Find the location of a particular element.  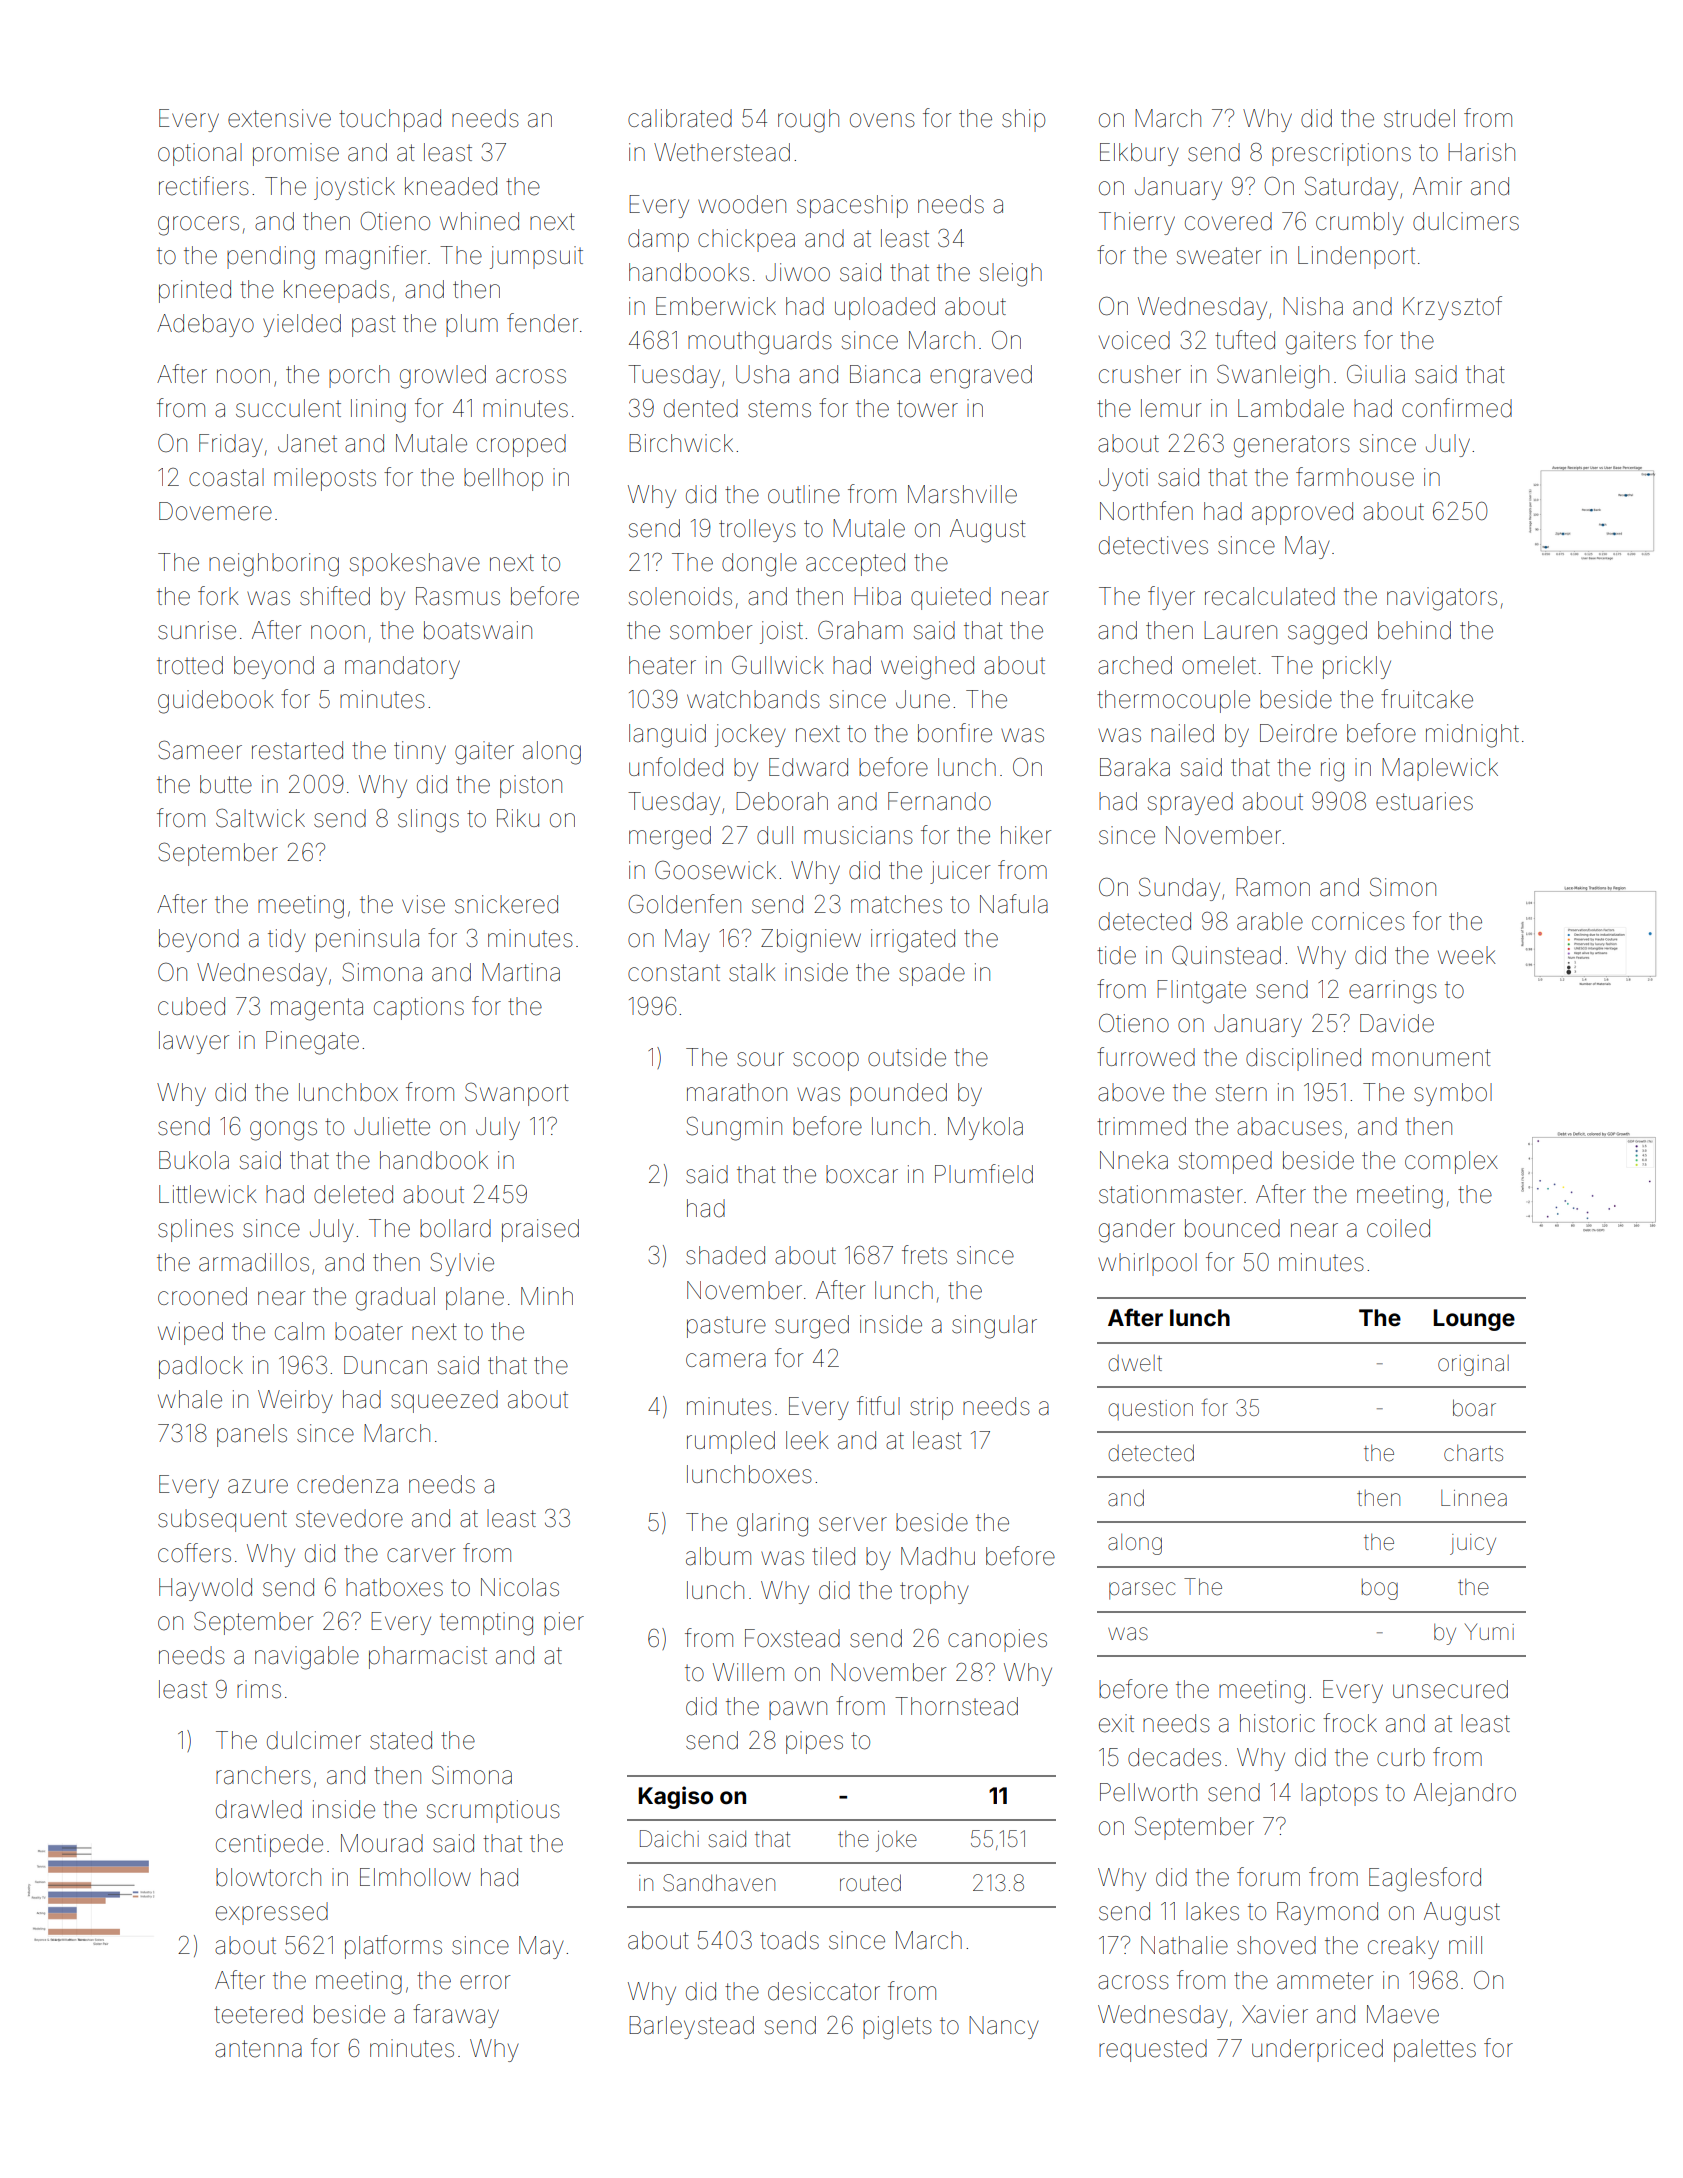

ovens is located at coordinates (882, 120).
